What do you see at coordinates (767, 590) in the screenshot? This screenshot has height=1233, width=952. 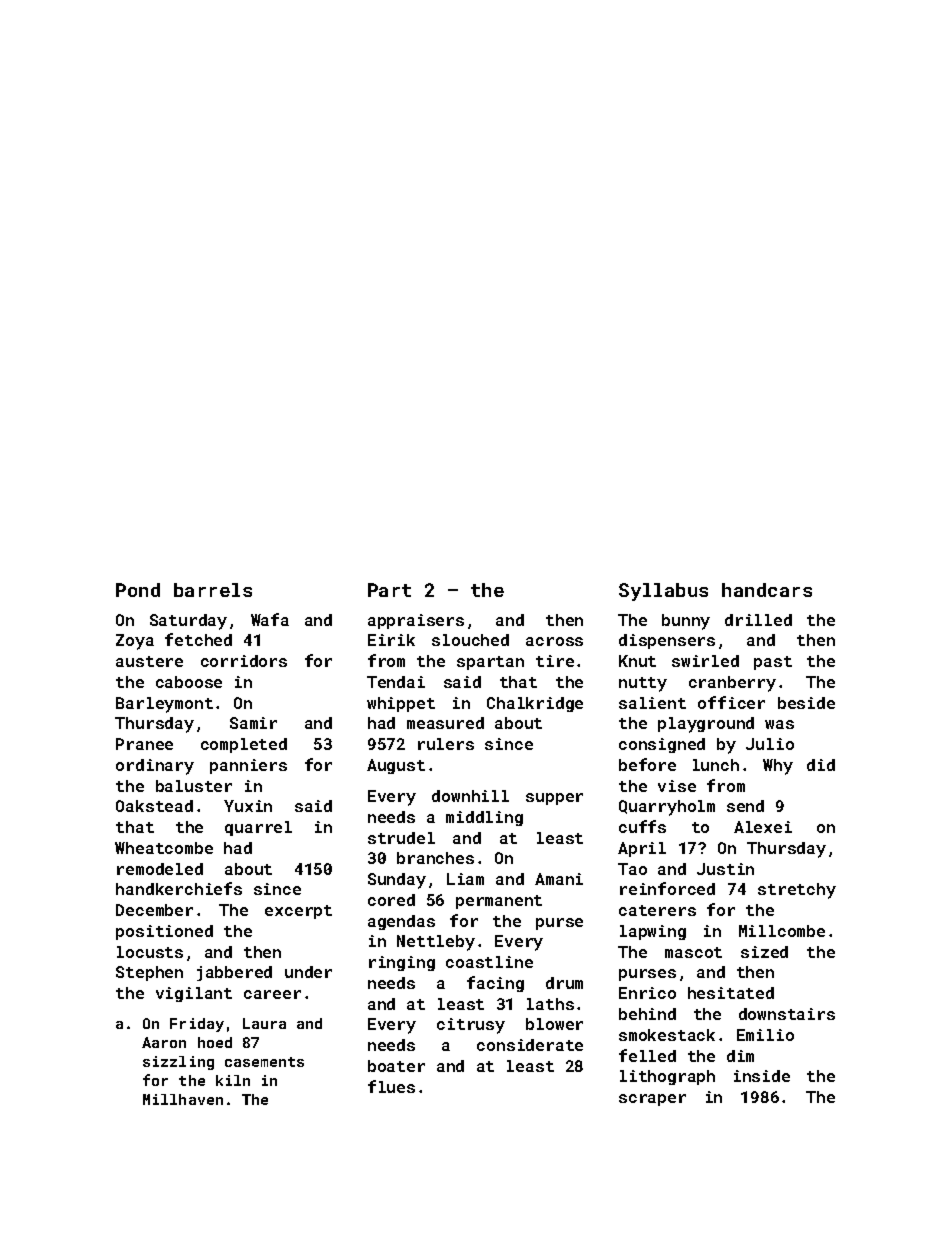 I see `handcars` at bounding box center [767, 590].
